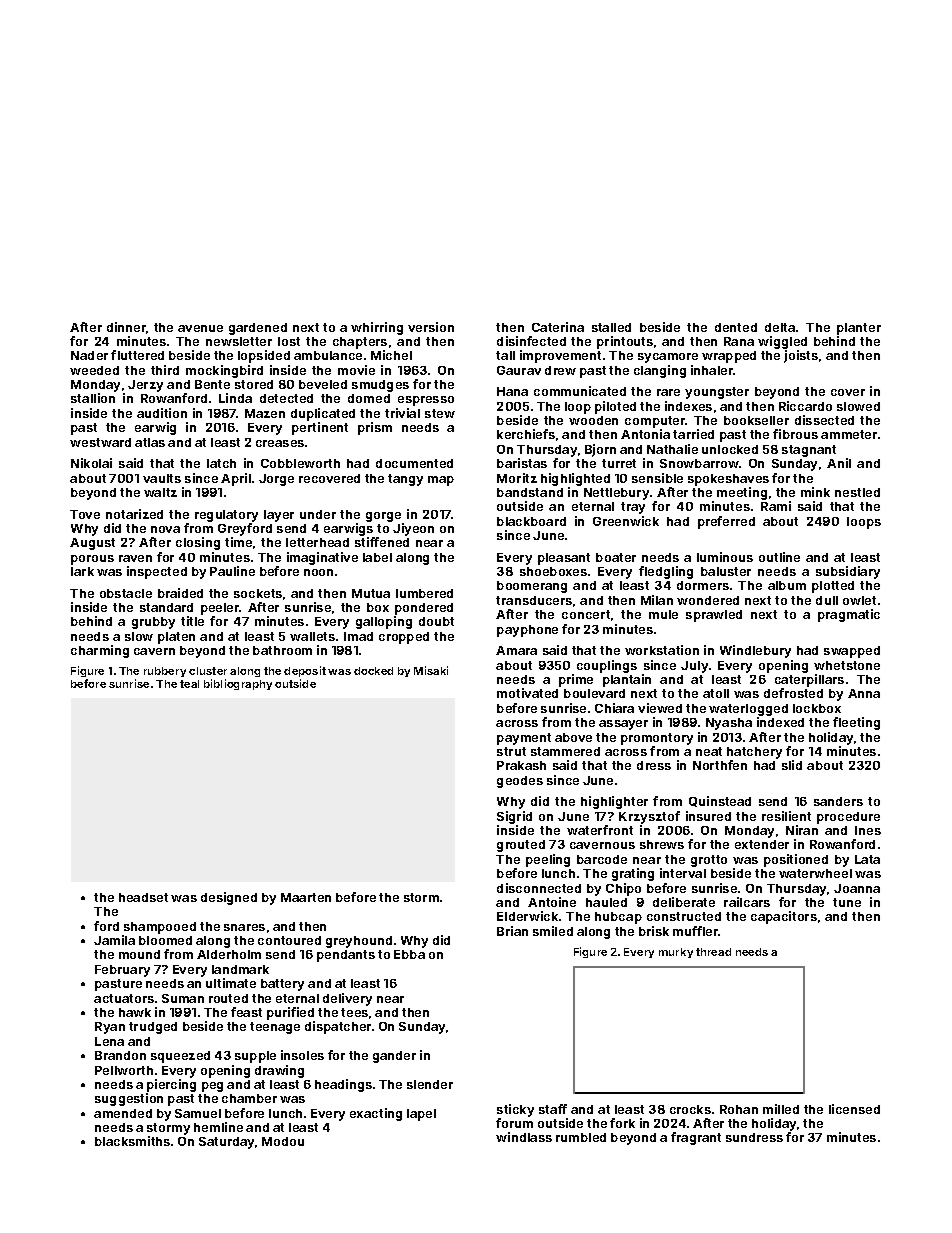 The height and width of the screenshot is (1233, 952). What do you see at coordinates (859, 329) in the screenshot?
I see `planter` at bounding box center [859, 329].
